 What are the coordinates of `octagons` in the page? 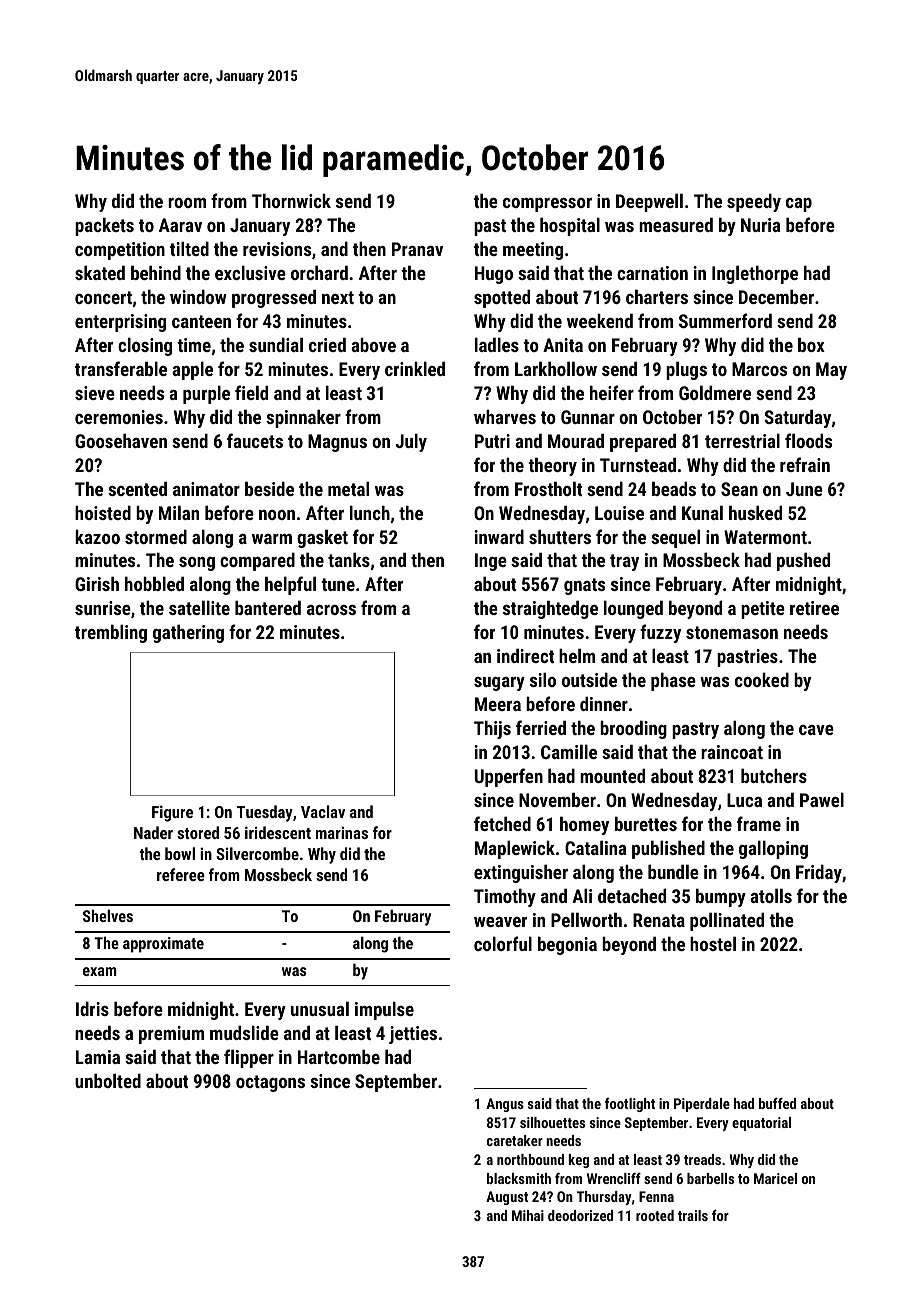 It's located at (270, 1083).
